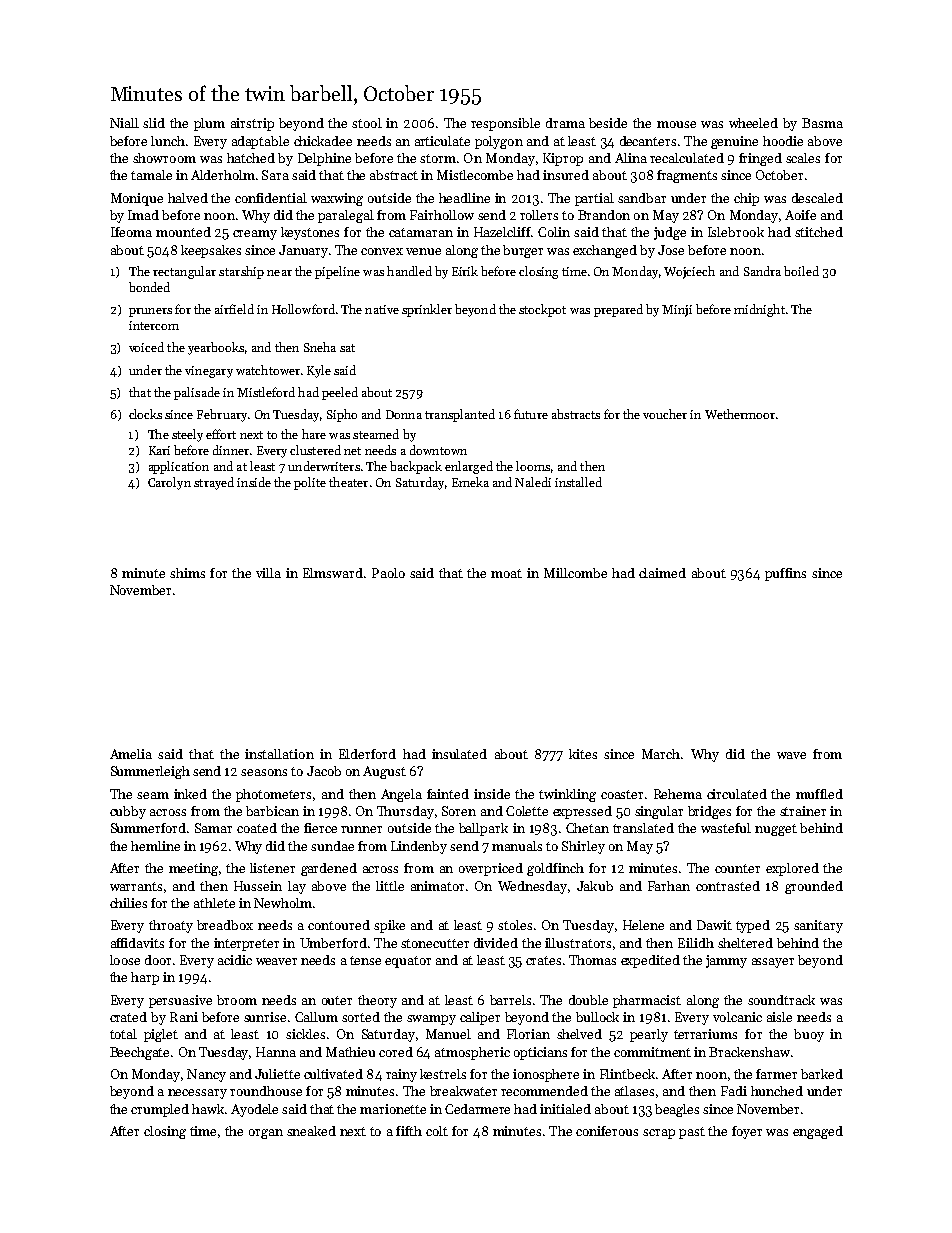  Describe the element at coordinates (124, 123) in the screenshot. I see `Niall` at that location.
